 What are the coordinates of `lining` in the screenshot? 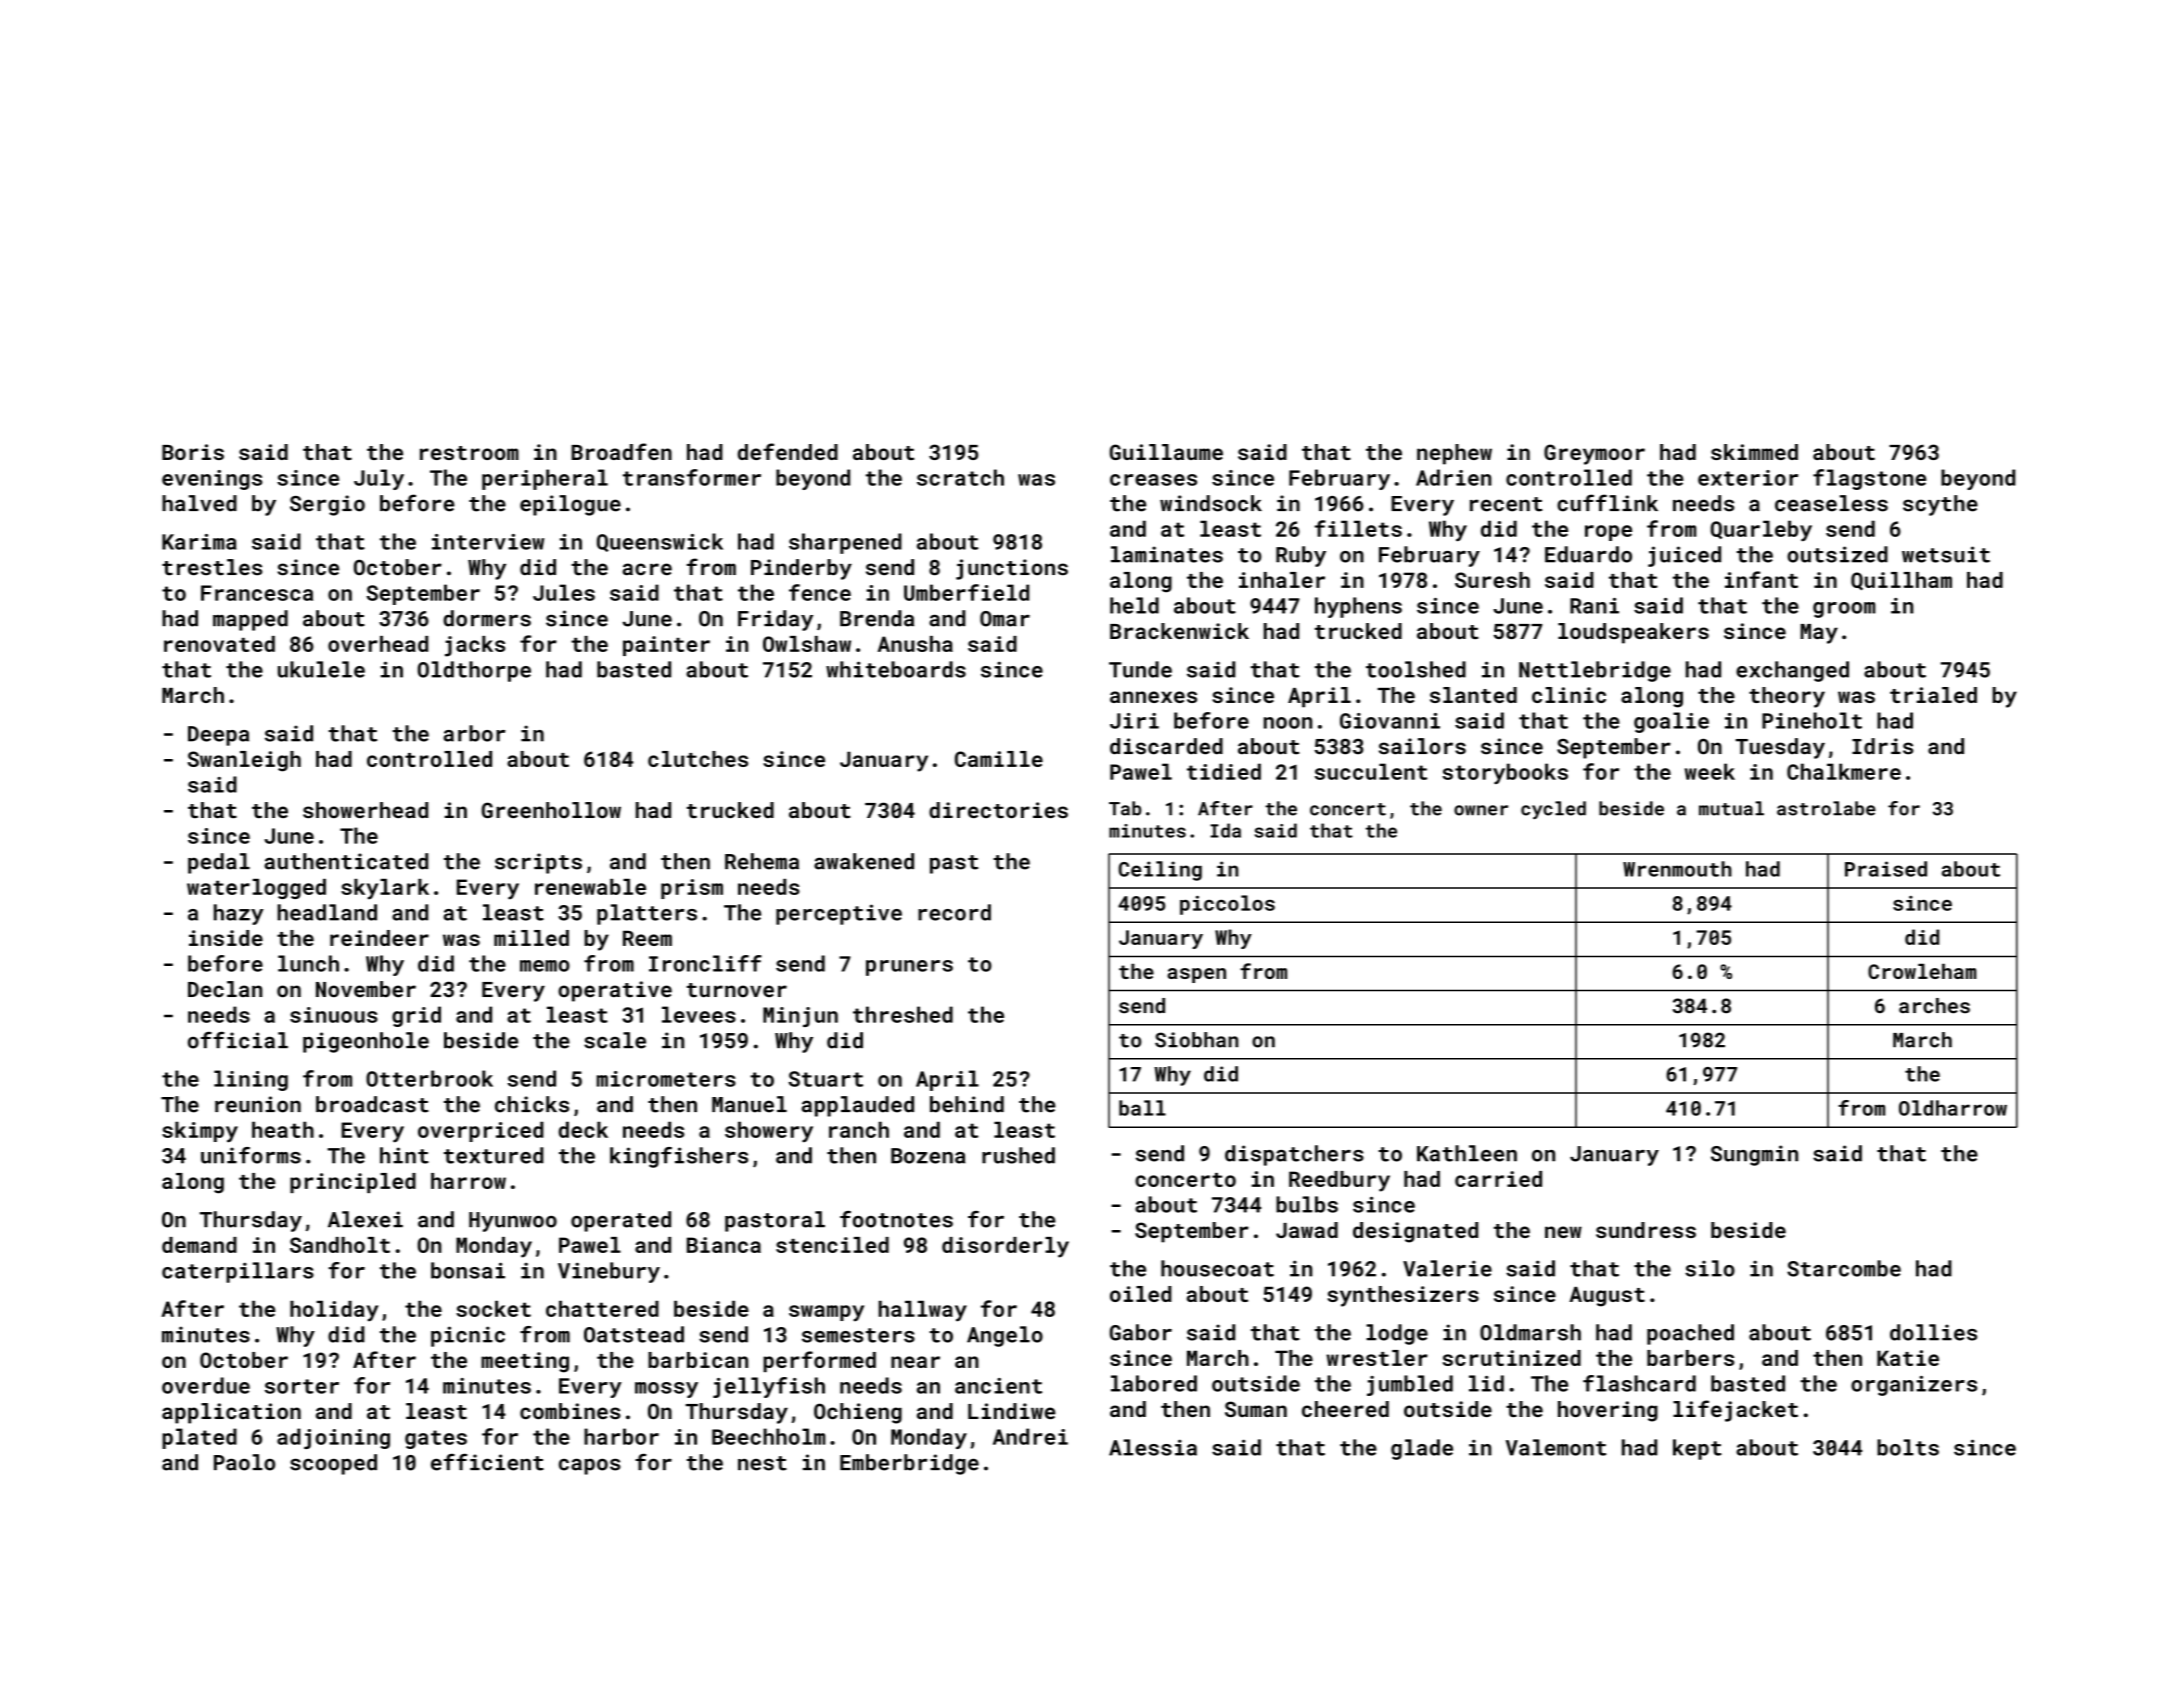 It's located at (251, 1080).
